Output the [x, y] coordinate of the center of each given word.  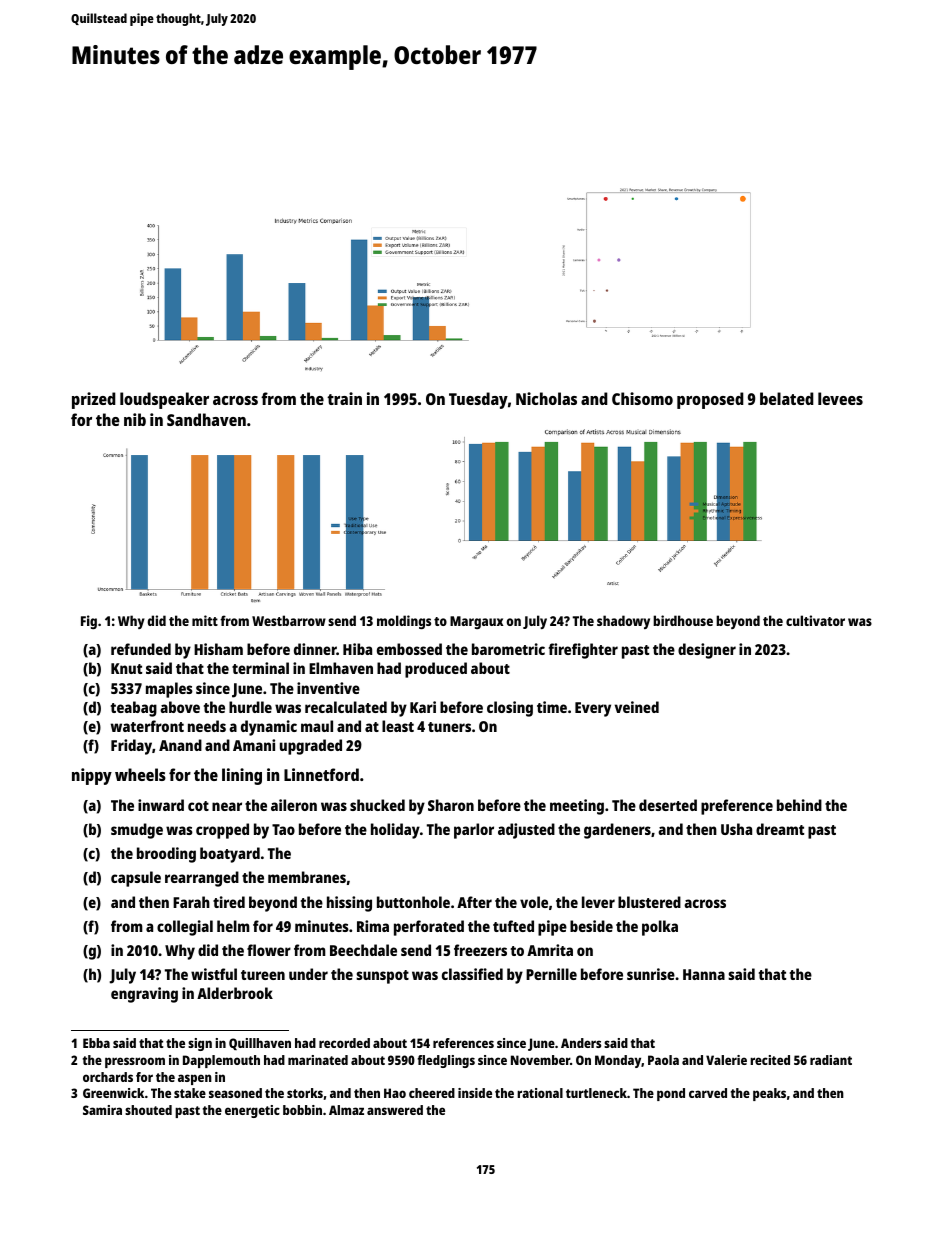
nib [135, 419]
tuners [449, 727]
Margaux [476, 622]
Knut [126, 668]
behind [799, 805]
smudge [137, 831]
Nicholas [546, 398]
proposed [710, 400]
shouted [148, 1110]
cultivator [815, 620]
